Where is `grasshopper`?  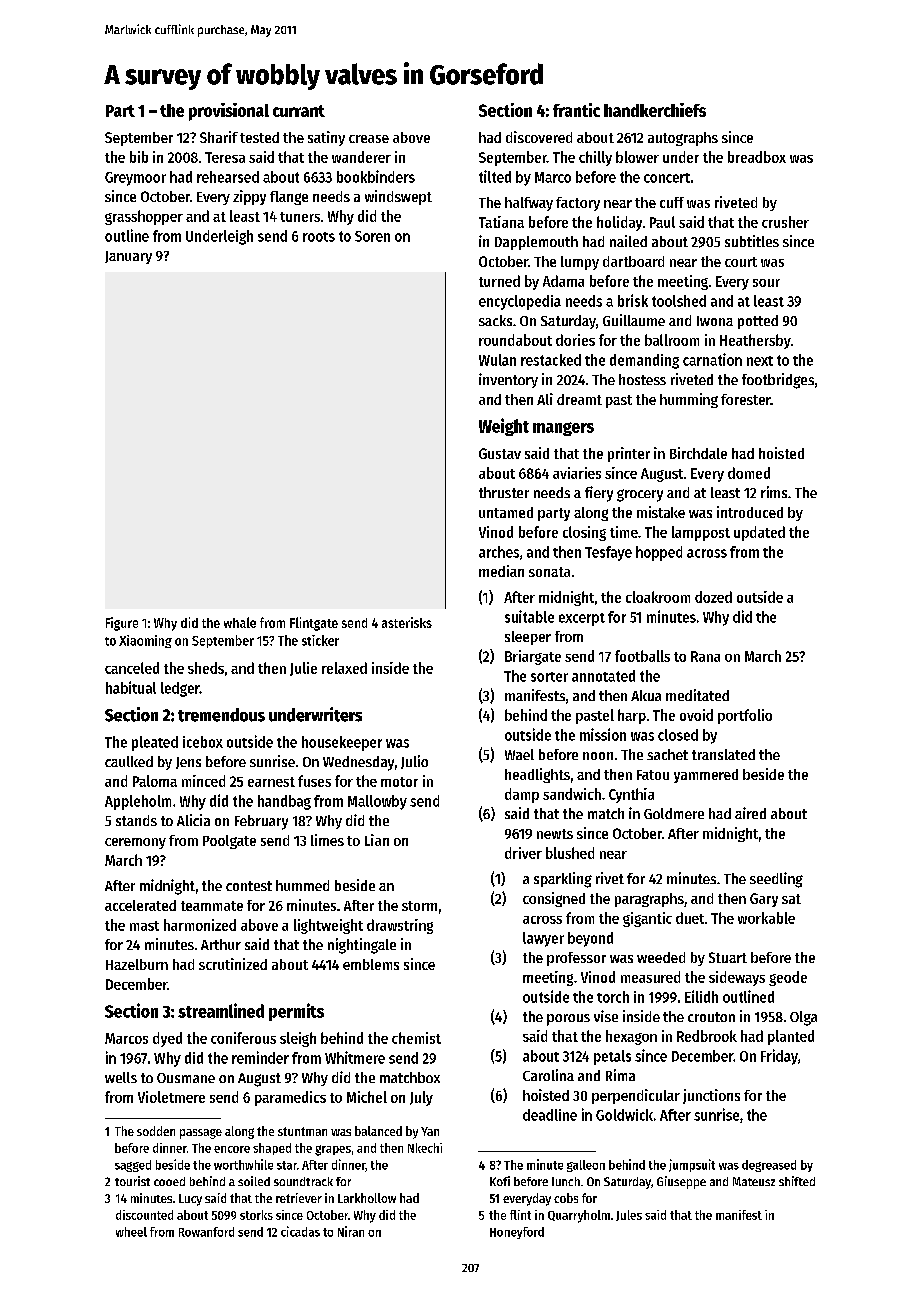
grasshopper is located at coordinates (144, 217).
